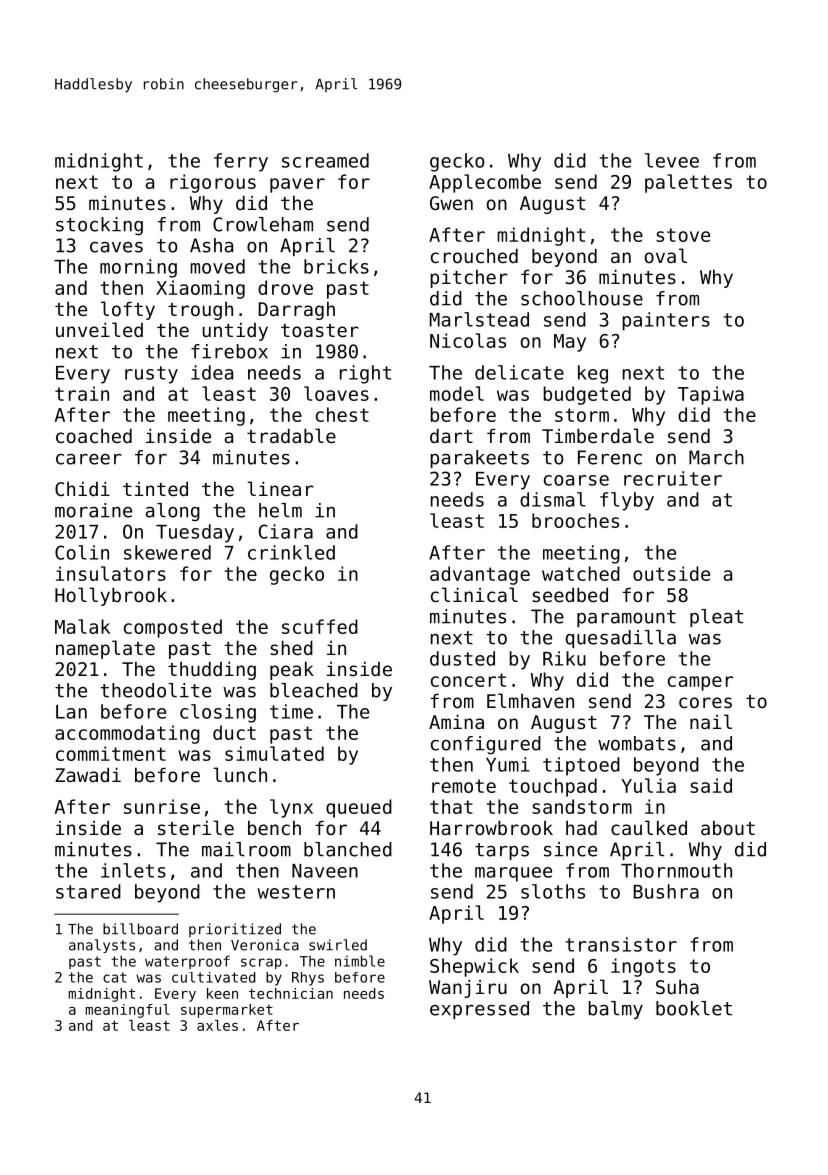 The width and height of the screenshot is (828, 1175). Describe the element at coordinates (128, 1011) in the screenshot. I see `meaningful` at that location.
